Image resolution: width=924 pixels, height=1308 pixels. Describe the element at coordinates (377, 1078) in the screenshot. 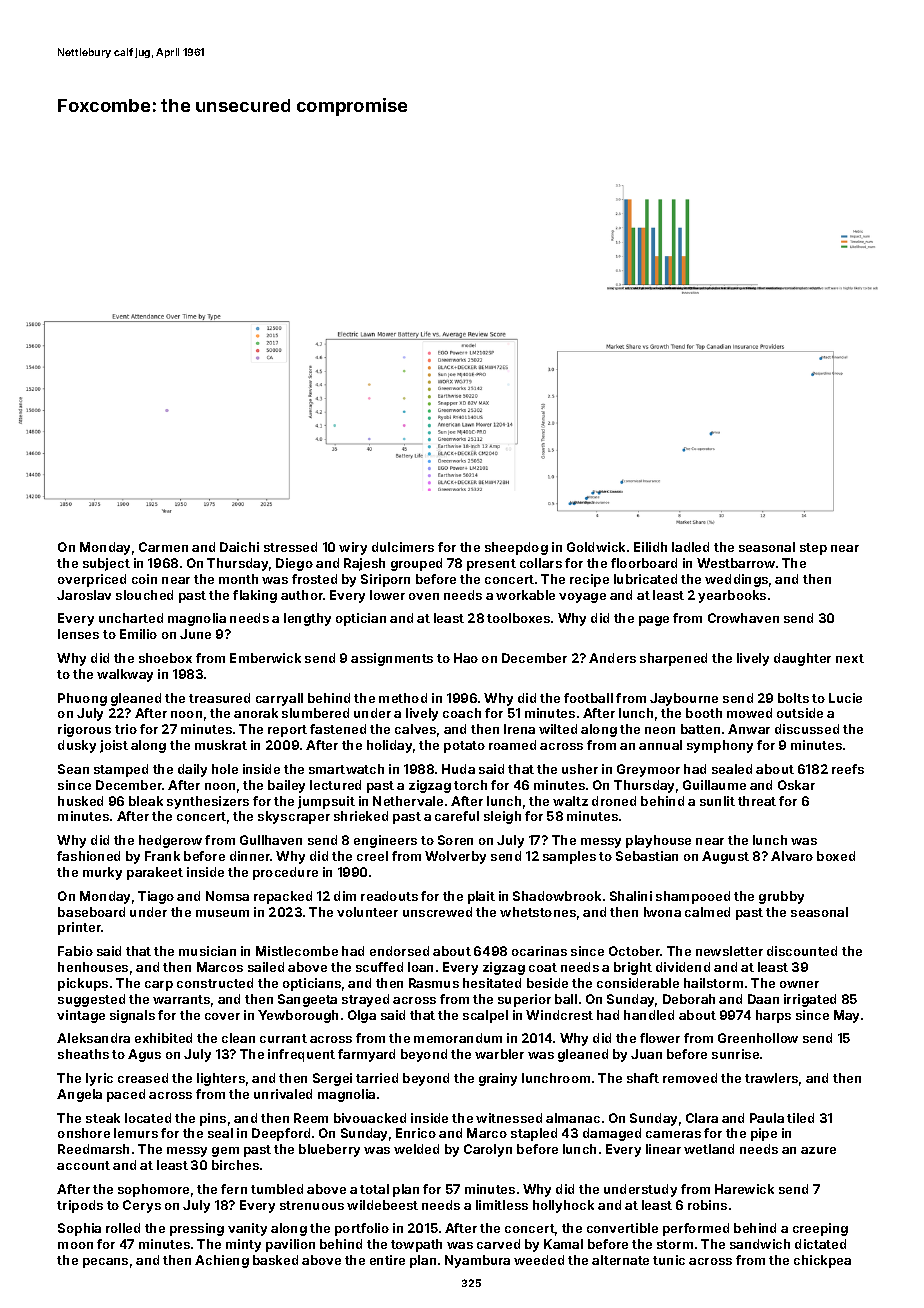

I see `tarried` at that location.
